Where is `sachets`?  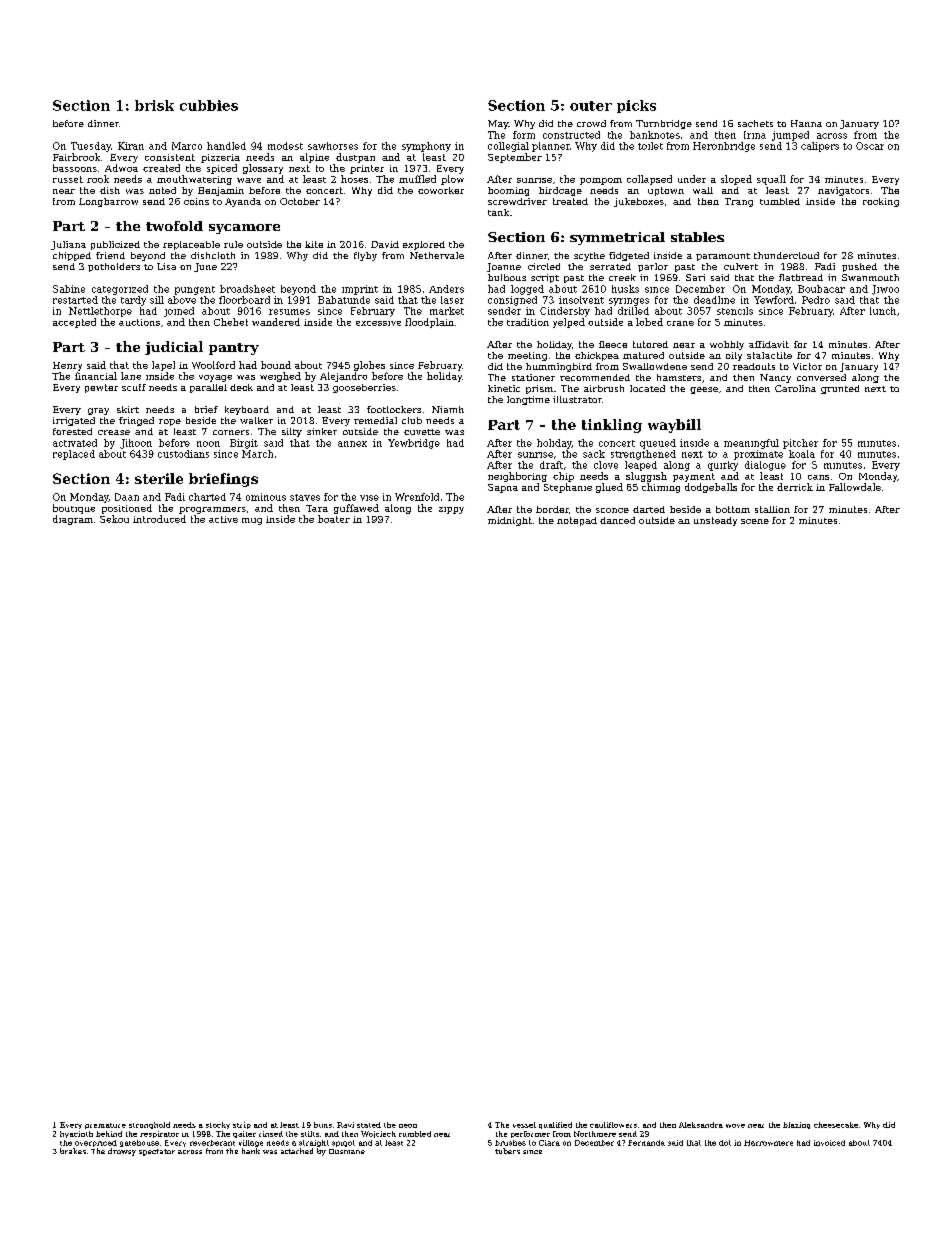
sachets is located at coordinates (755, 123).
